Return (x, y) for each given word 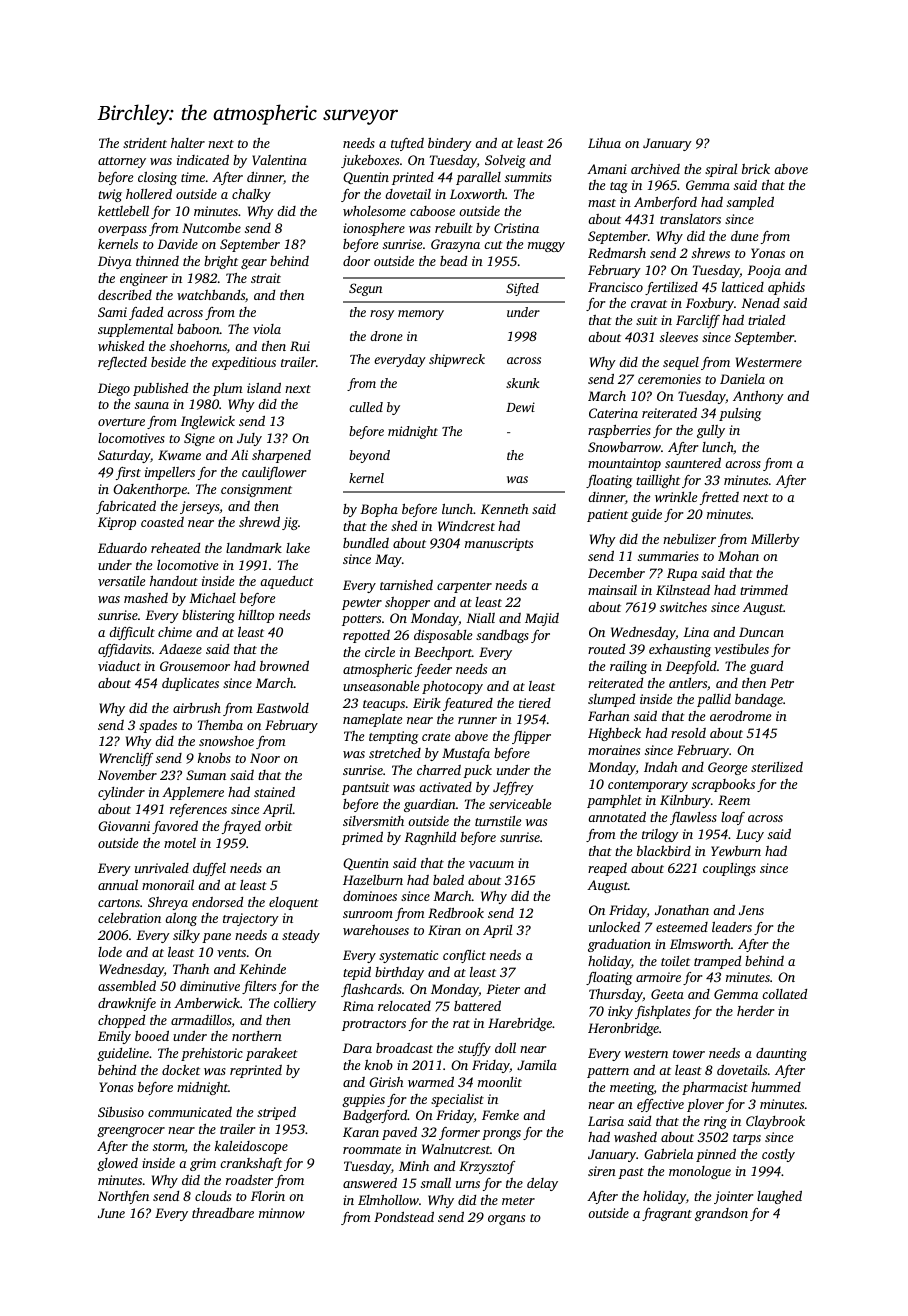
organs (506, 1220)
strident (145, 143)
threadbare (223, 1213)
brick (756, 169)
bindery (450, 144)
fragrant (667, 1214)
